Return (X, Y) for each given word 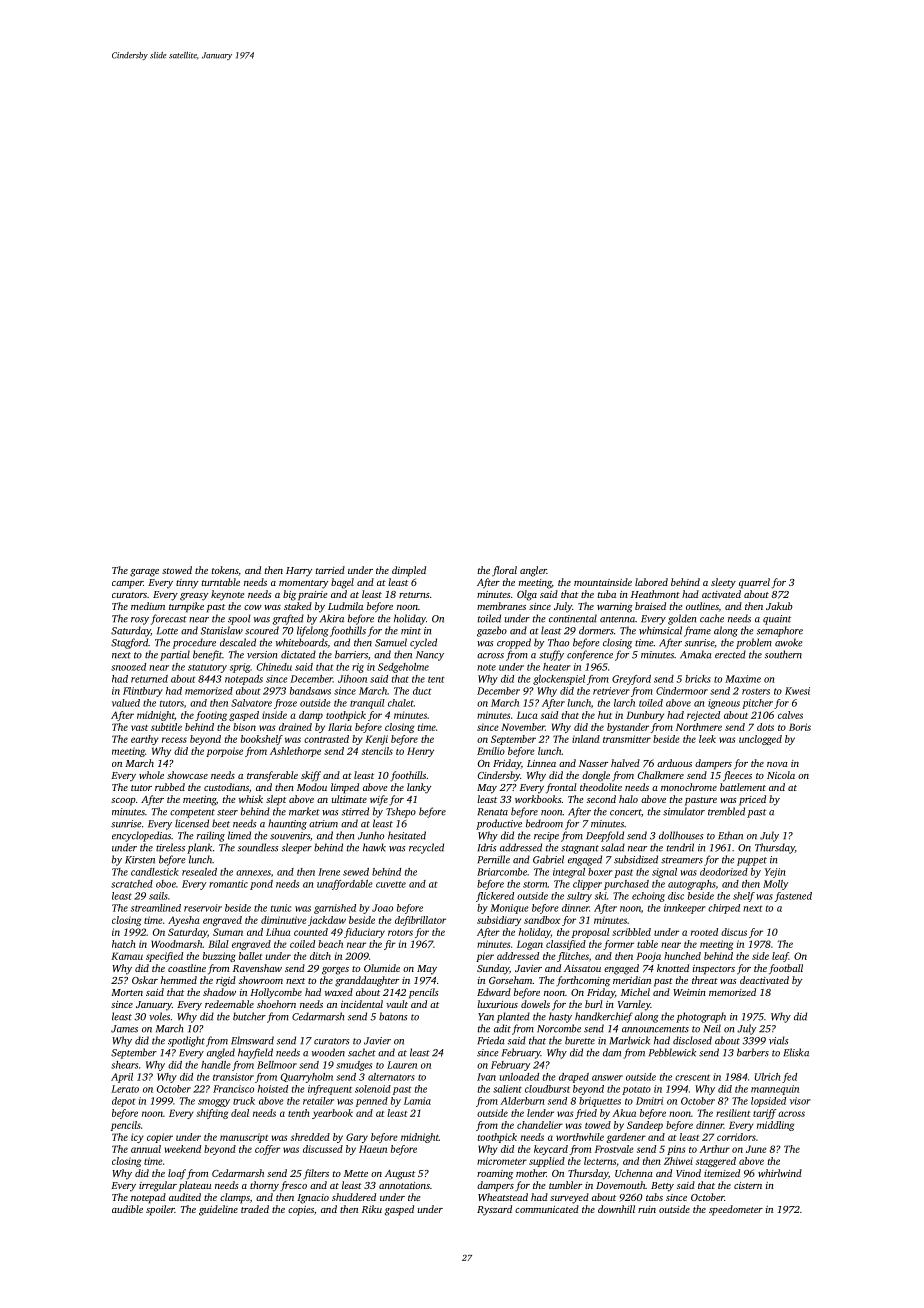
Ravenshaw (257, 968)
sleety (723, 583)
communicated (547, 1209)
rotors (400, 933)
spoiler (160, 1210)
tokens (225, 570)
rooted (704, 932)
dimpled (409, 571)
